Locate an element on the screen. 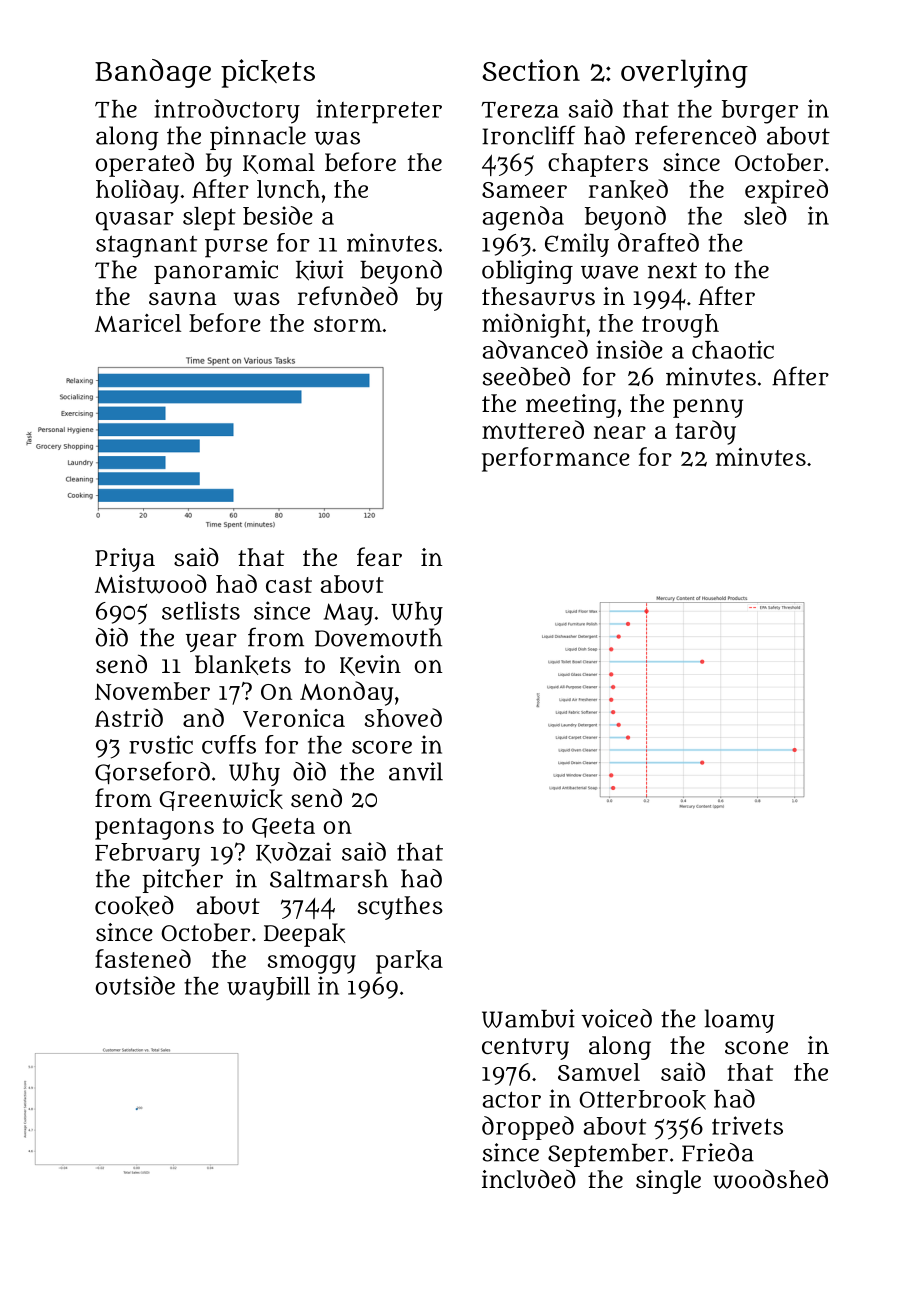 Image resolution: width=924 pixels, height=1311 pixels. century is located at coordinates (525, 1049).
